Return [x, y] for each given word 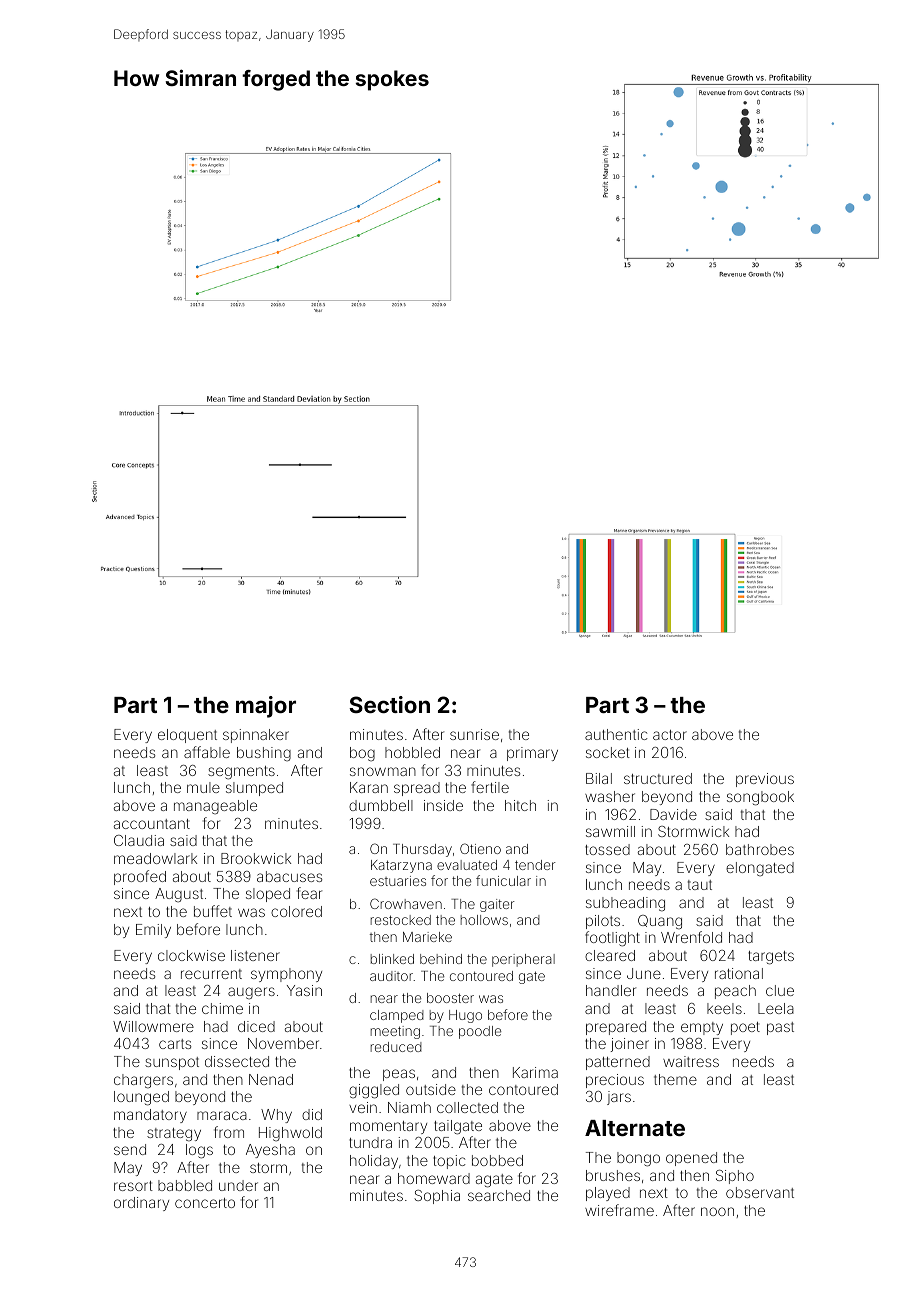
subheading [625, 904]
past [780, 1028]
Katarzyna [401, 866]
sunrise [474, 734]
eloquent [187, 736]
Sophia [437, 1197]
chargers [143, 1081]
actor [670, 735]
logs [199, 1151]
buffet [213, 911]
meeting [395, 1032]
